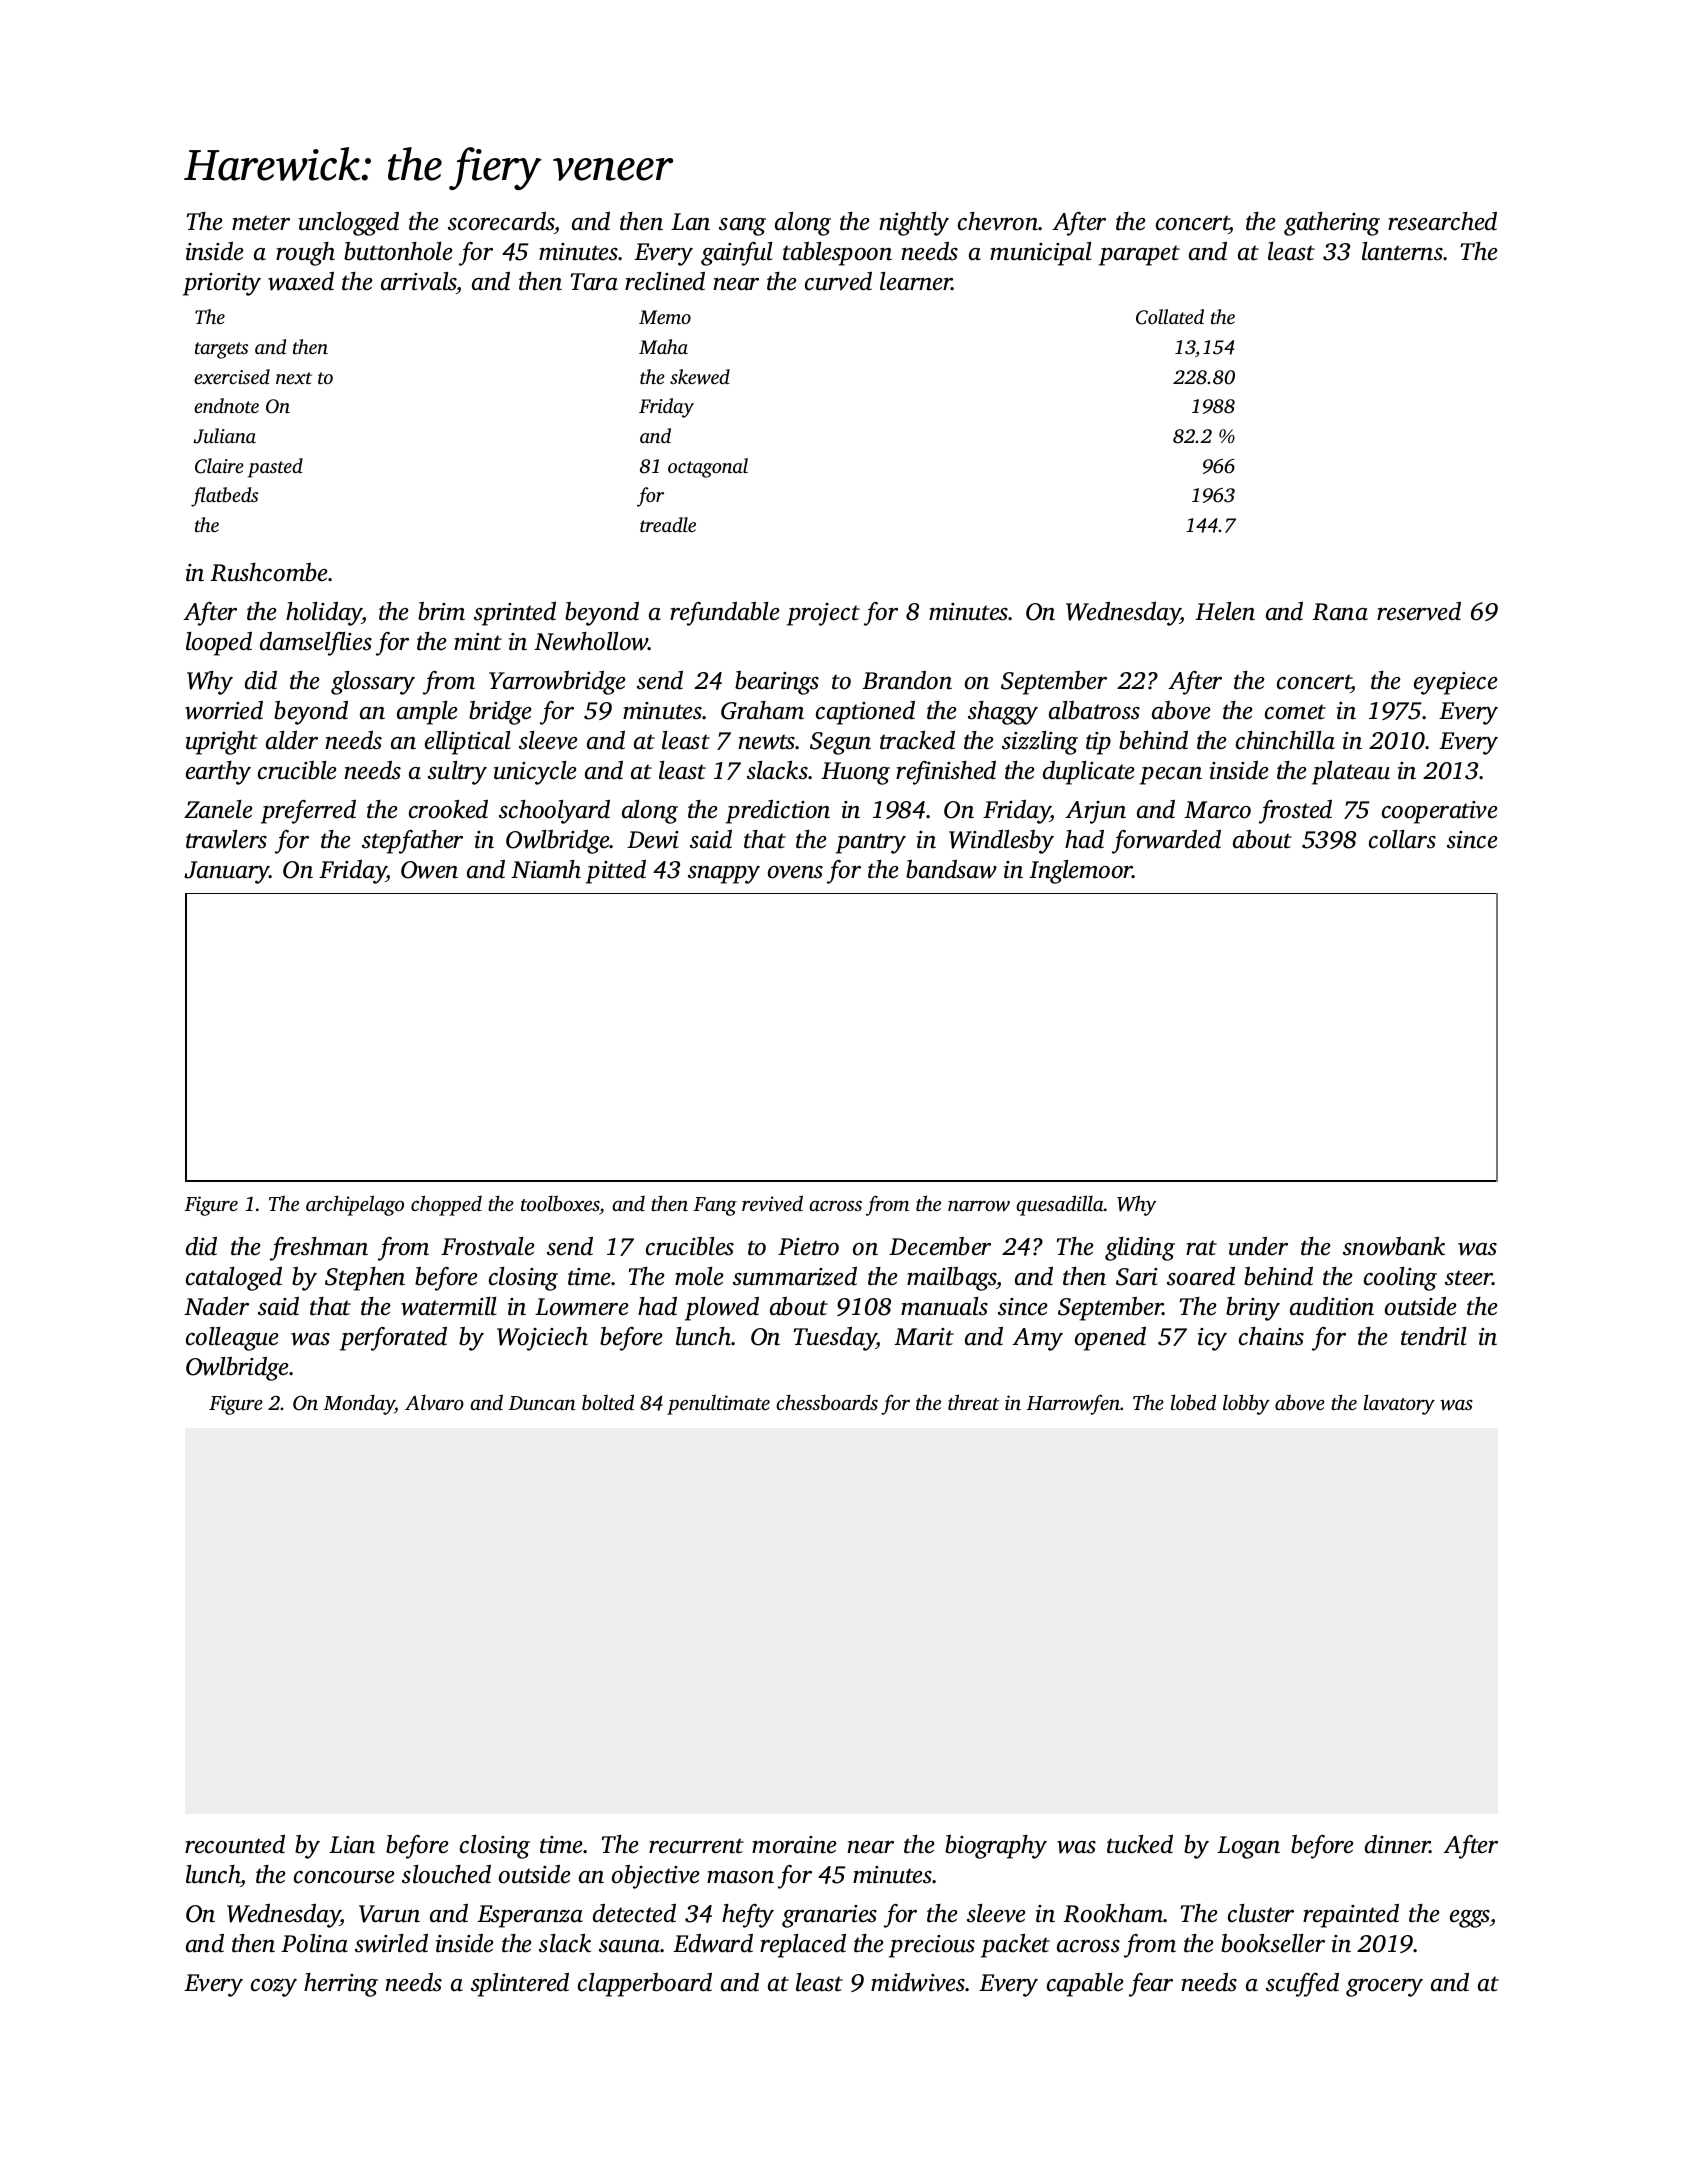 Image resolution: width=1683 pixels, height=2178 pixels. Describe the element at coordinates (715, 1206) in the screenshot. I see `Fang` at that location.
